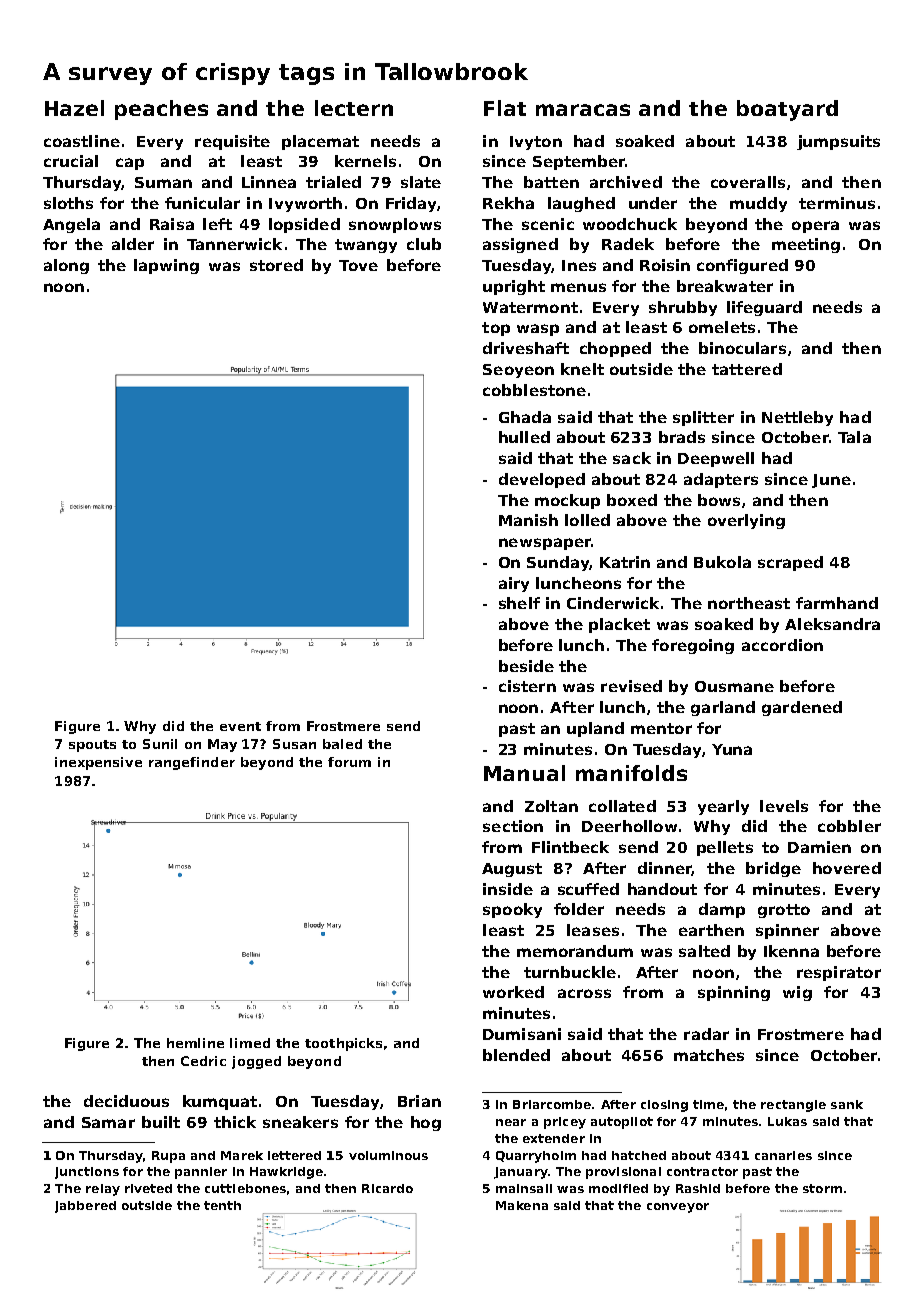 This page has height=1308, width=924. Describe the element at coordinates (721, 480) in the page. I see `adapters` at that location.
